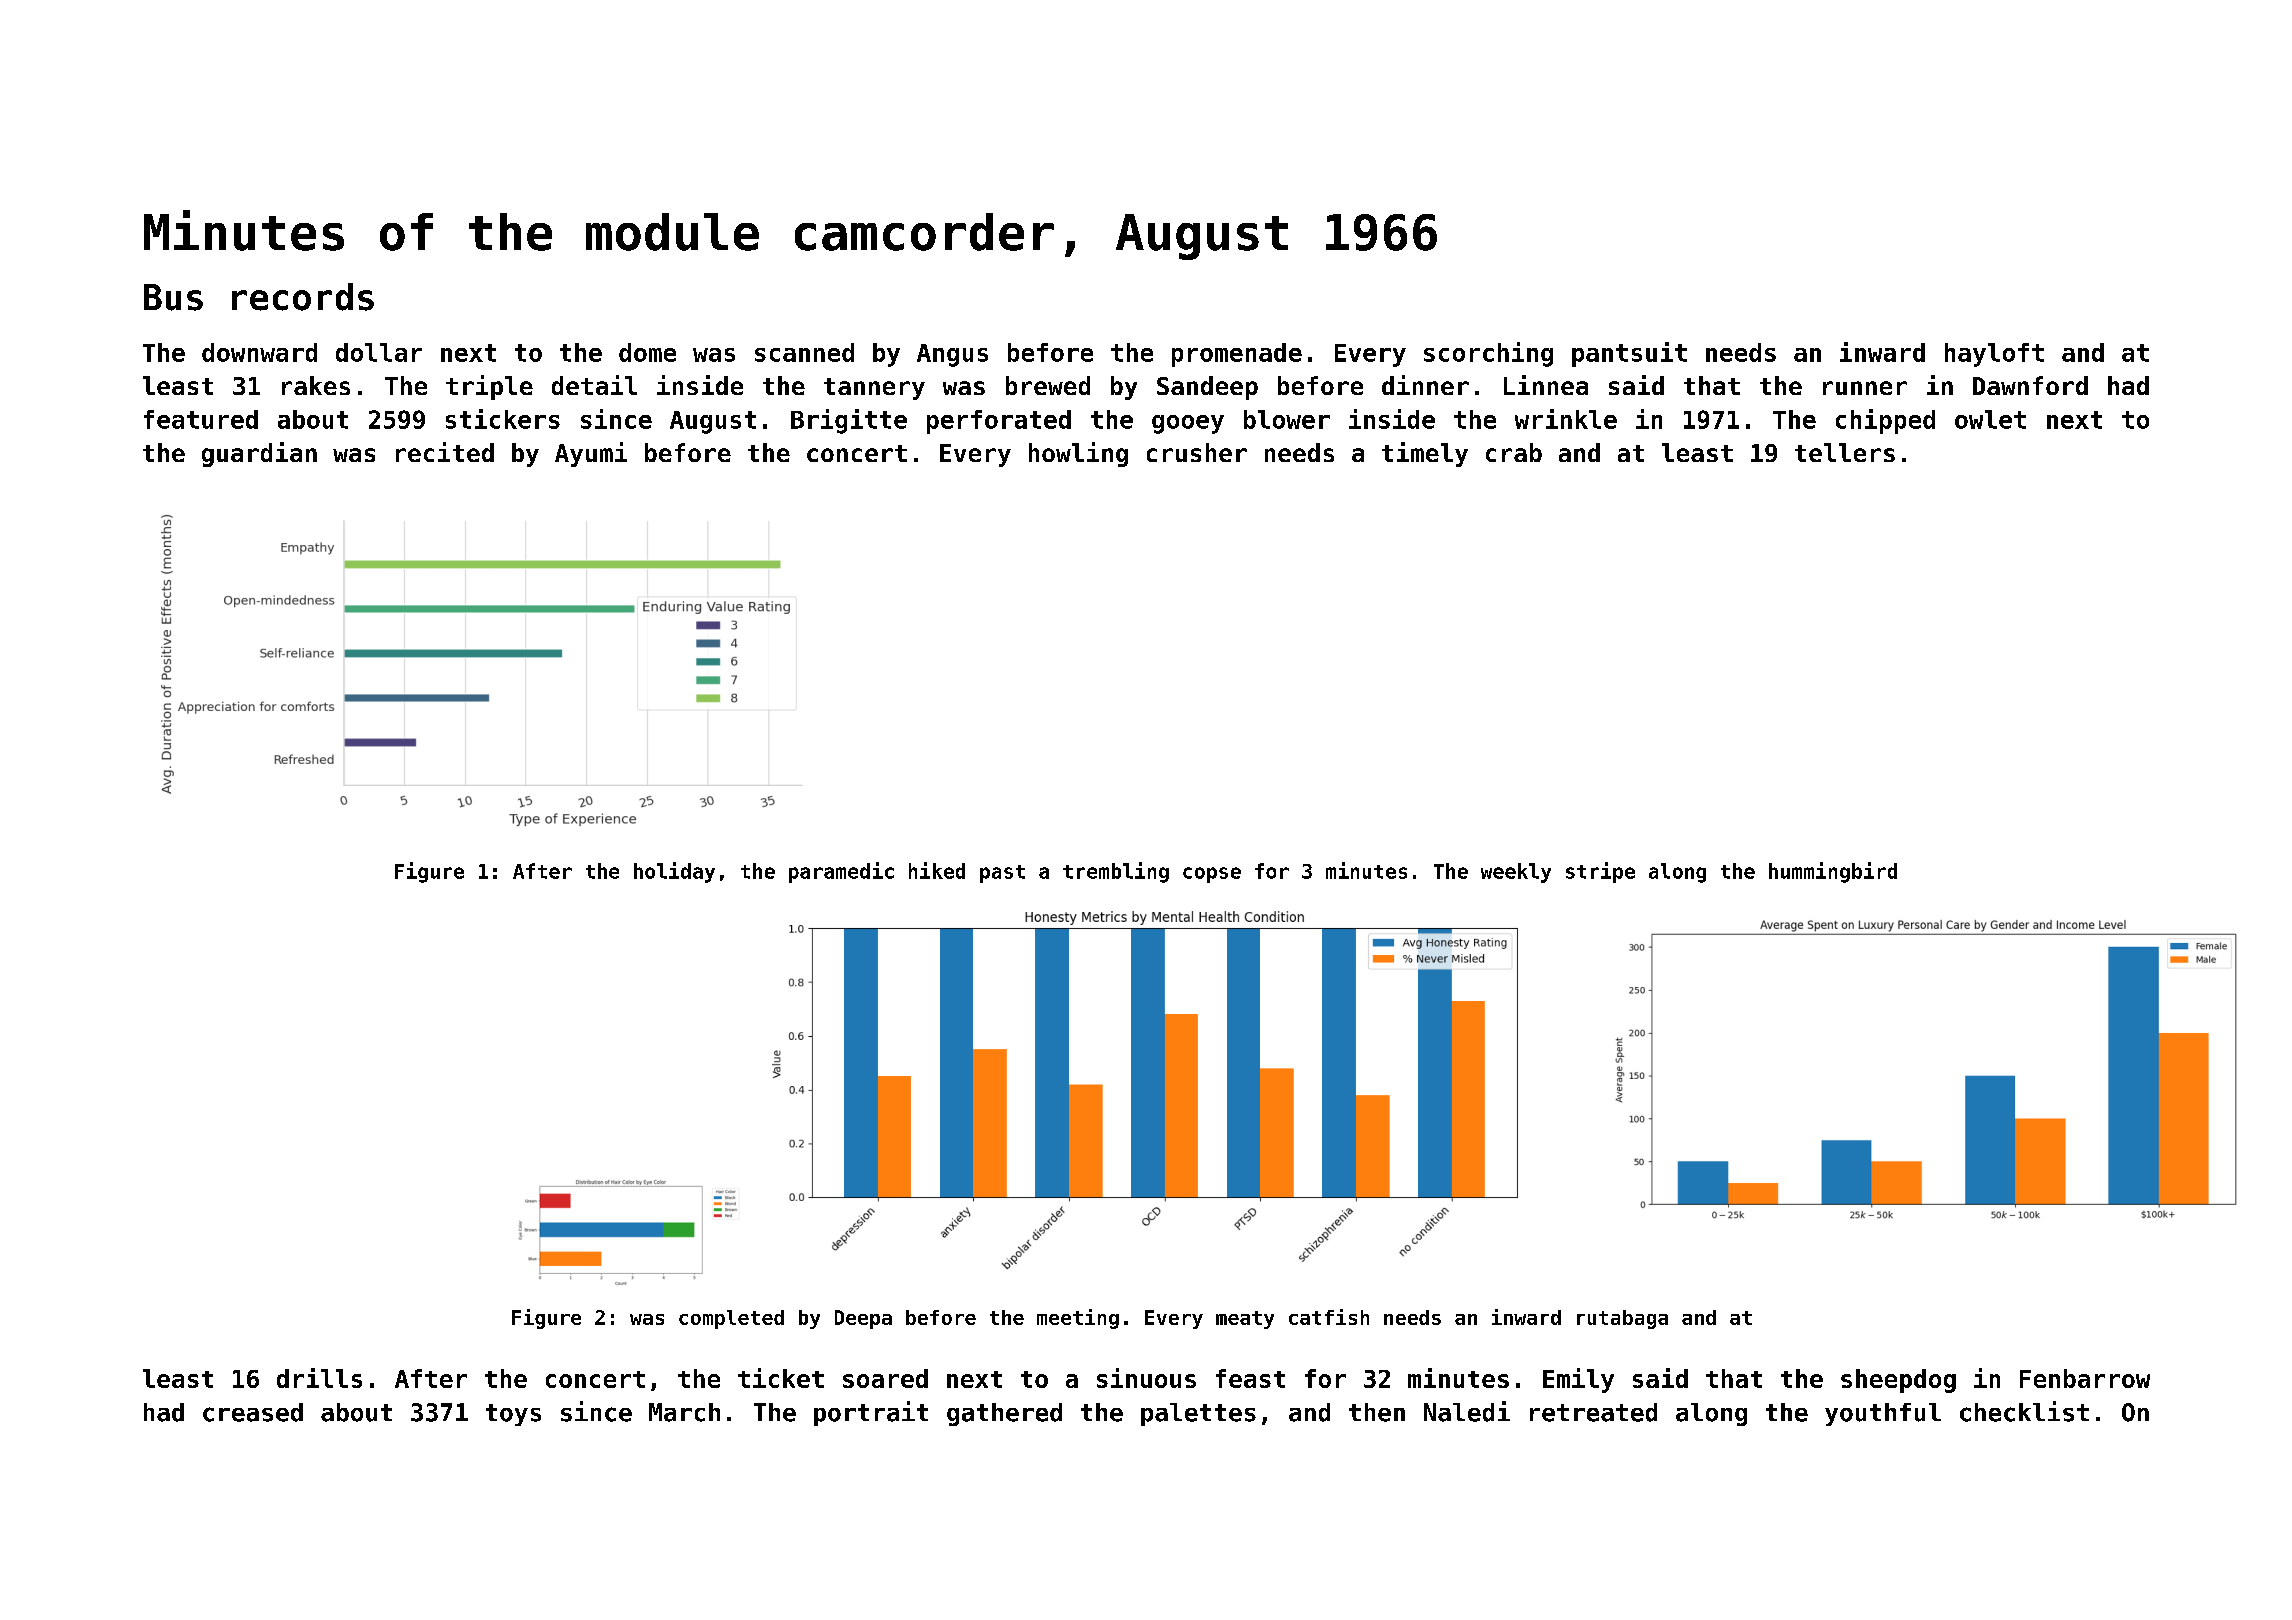 The image size is (2292, 1620). What do you see at coordinates (1514, 452) in the screenshot?
I see `crab` at bounding box center [1514, 452].
